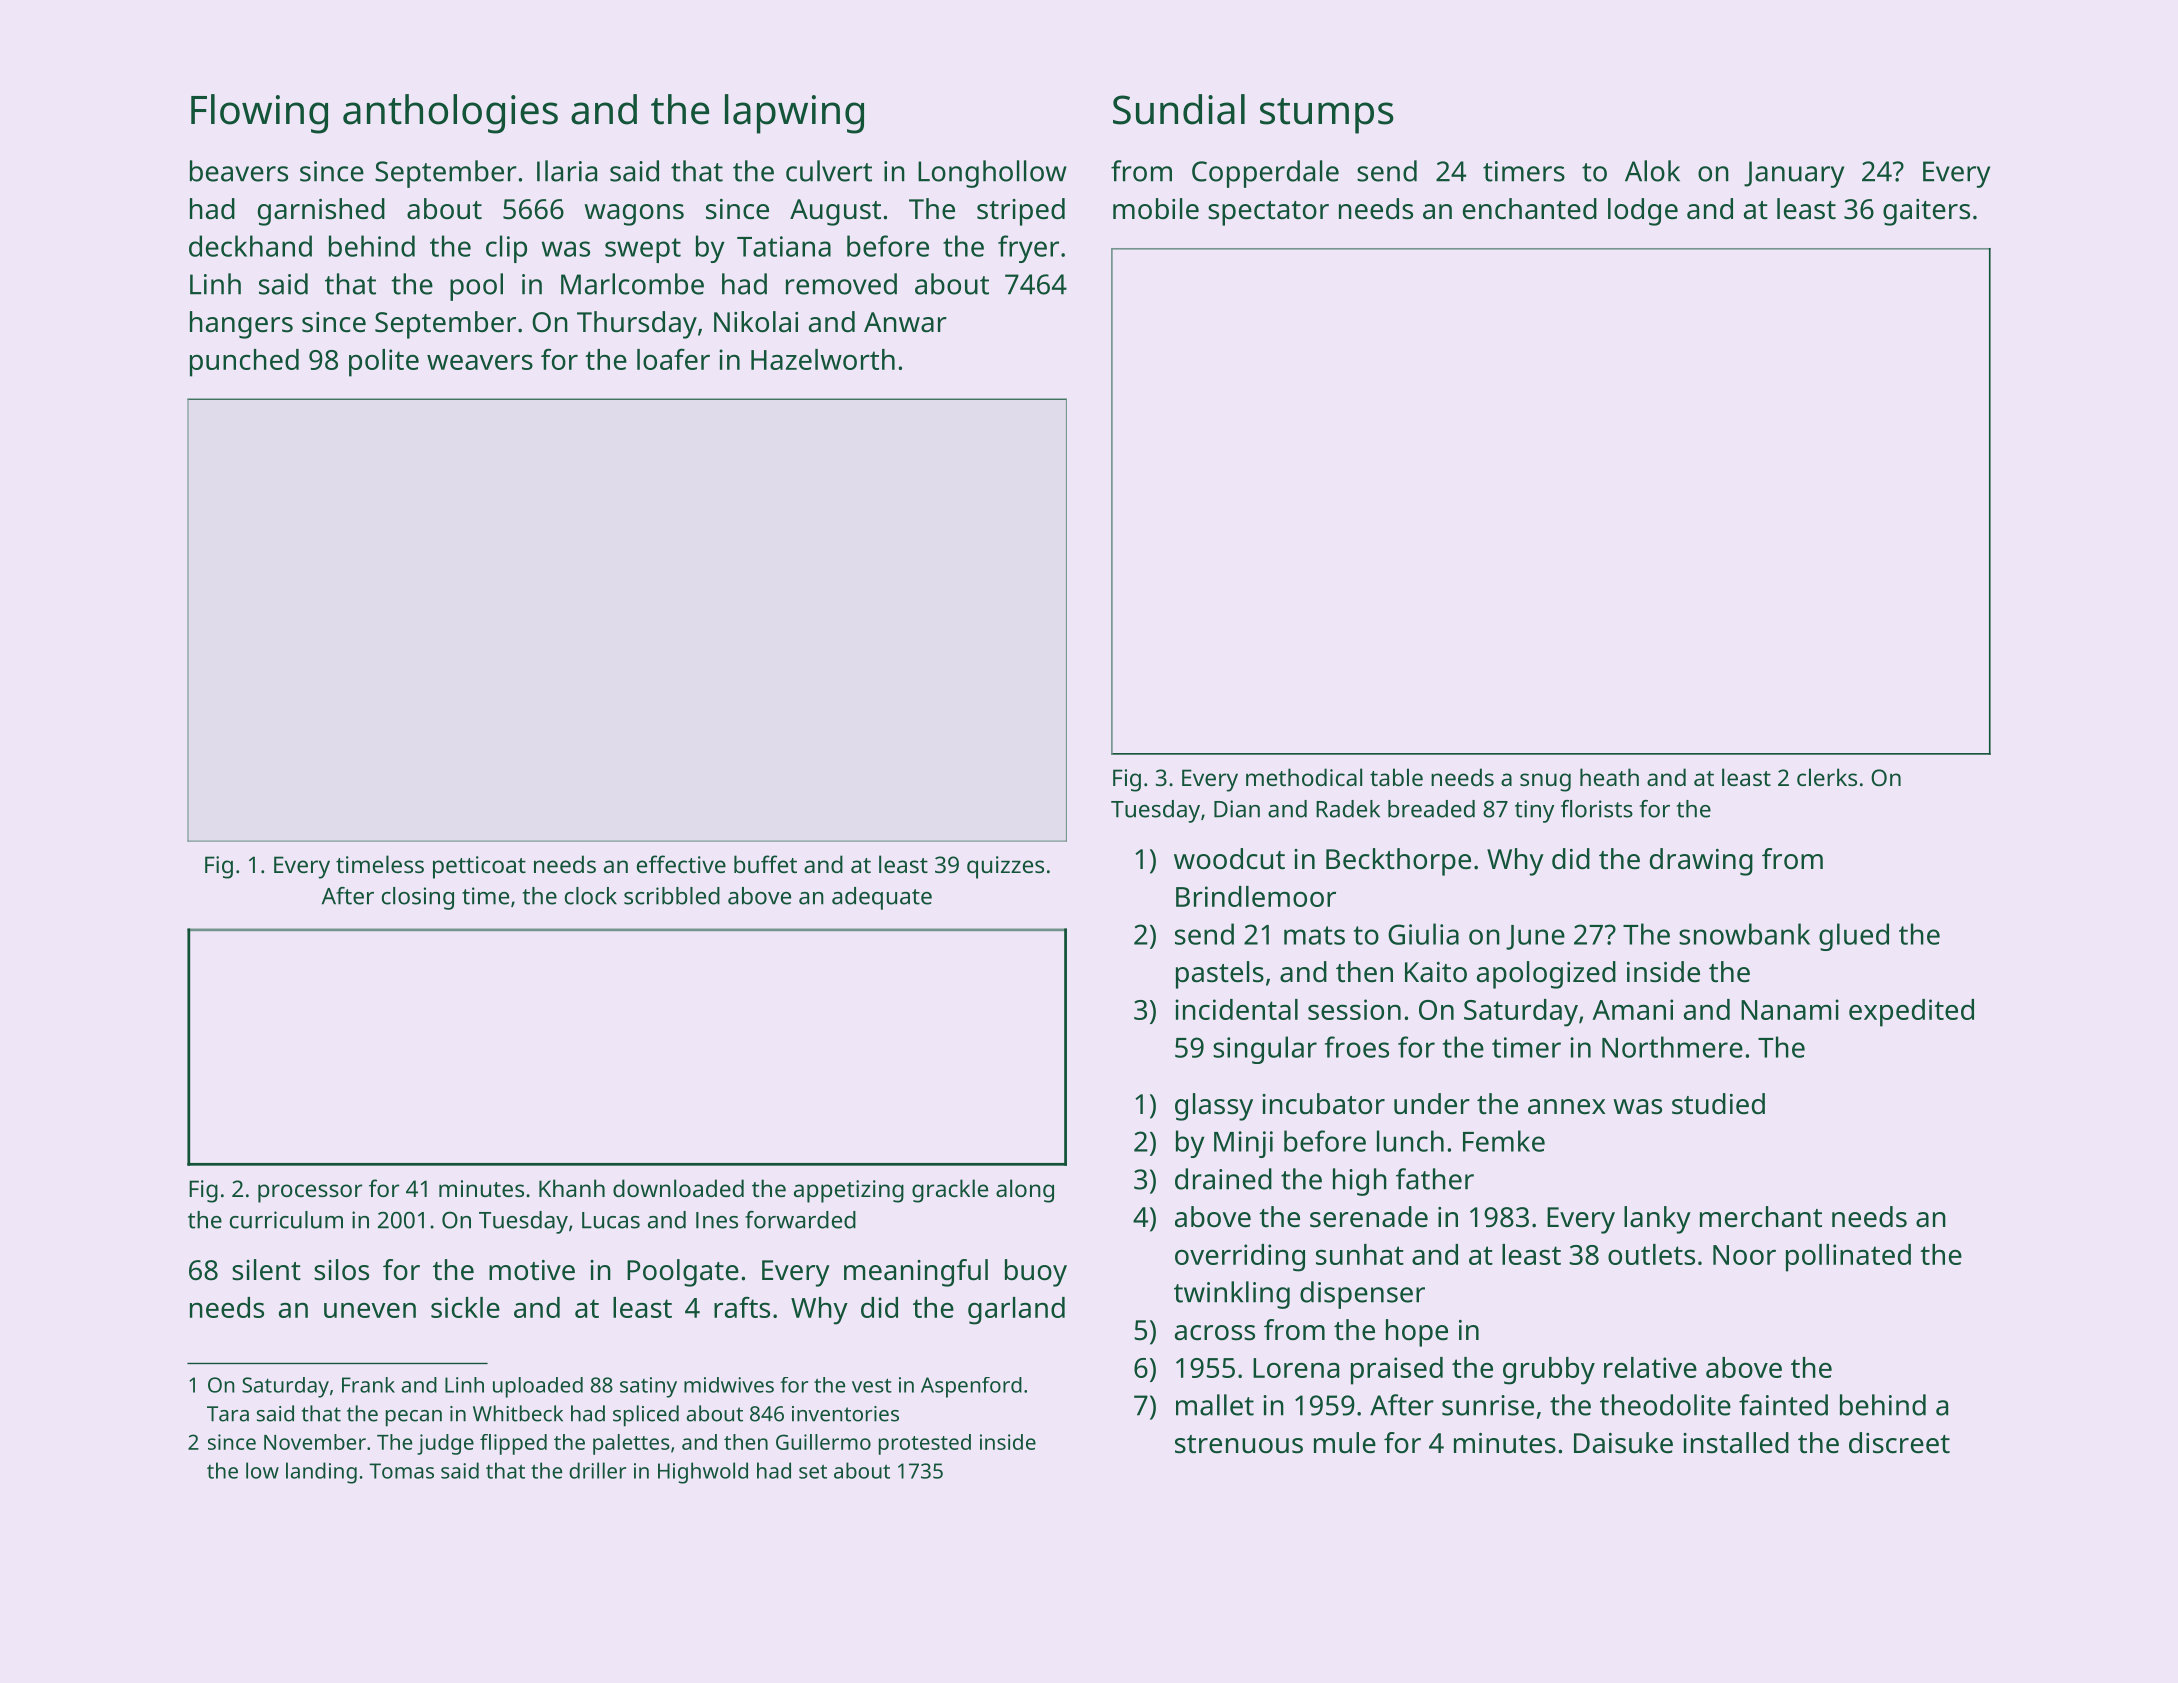 The image size is (2178, 1683). I want to click on closing, so click(418, 898).
